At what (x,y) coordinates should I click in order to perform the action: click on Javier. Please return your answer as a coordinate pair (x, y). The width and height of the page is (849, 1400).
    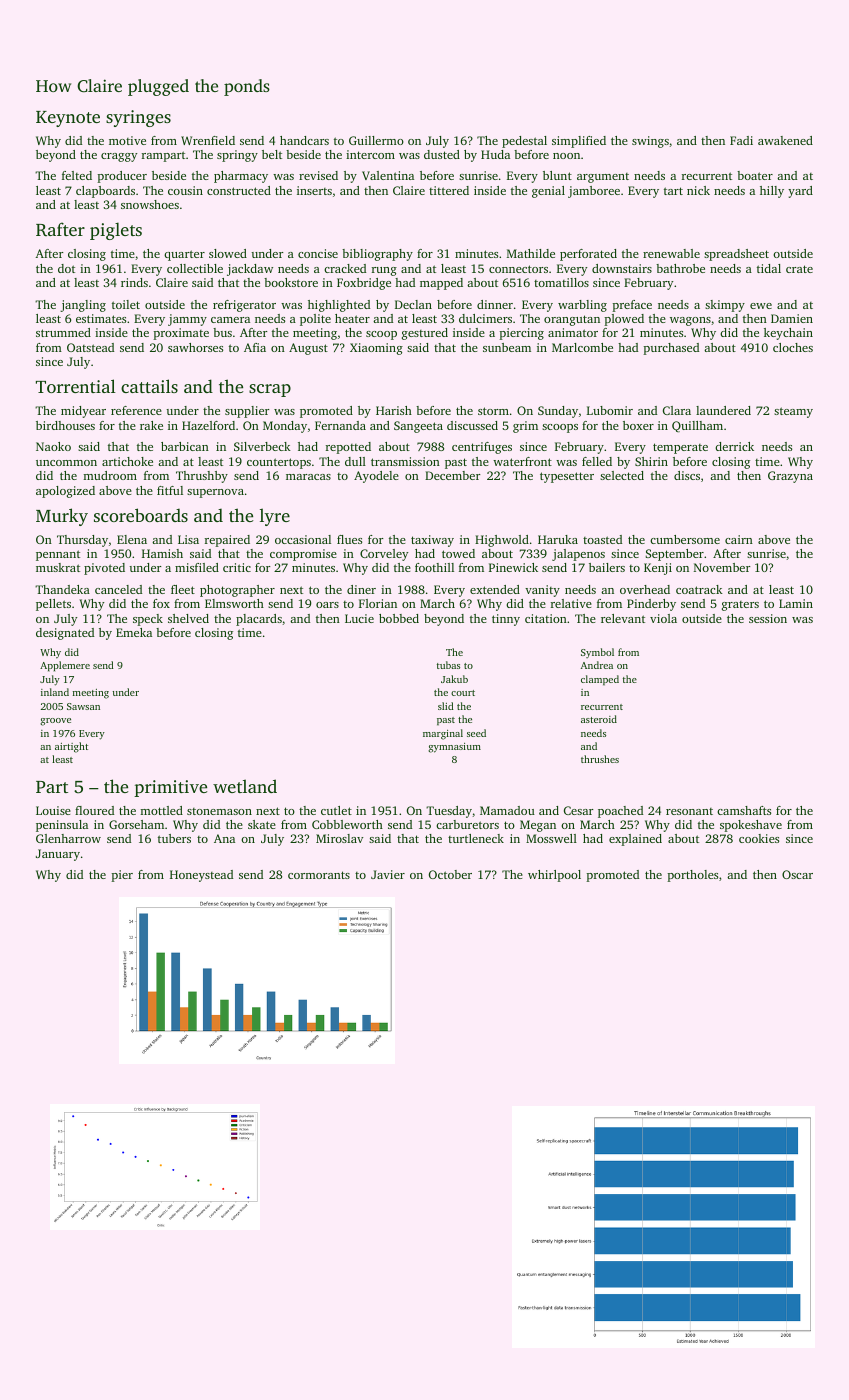
    Looking at the image, I should click on (388, 874).
